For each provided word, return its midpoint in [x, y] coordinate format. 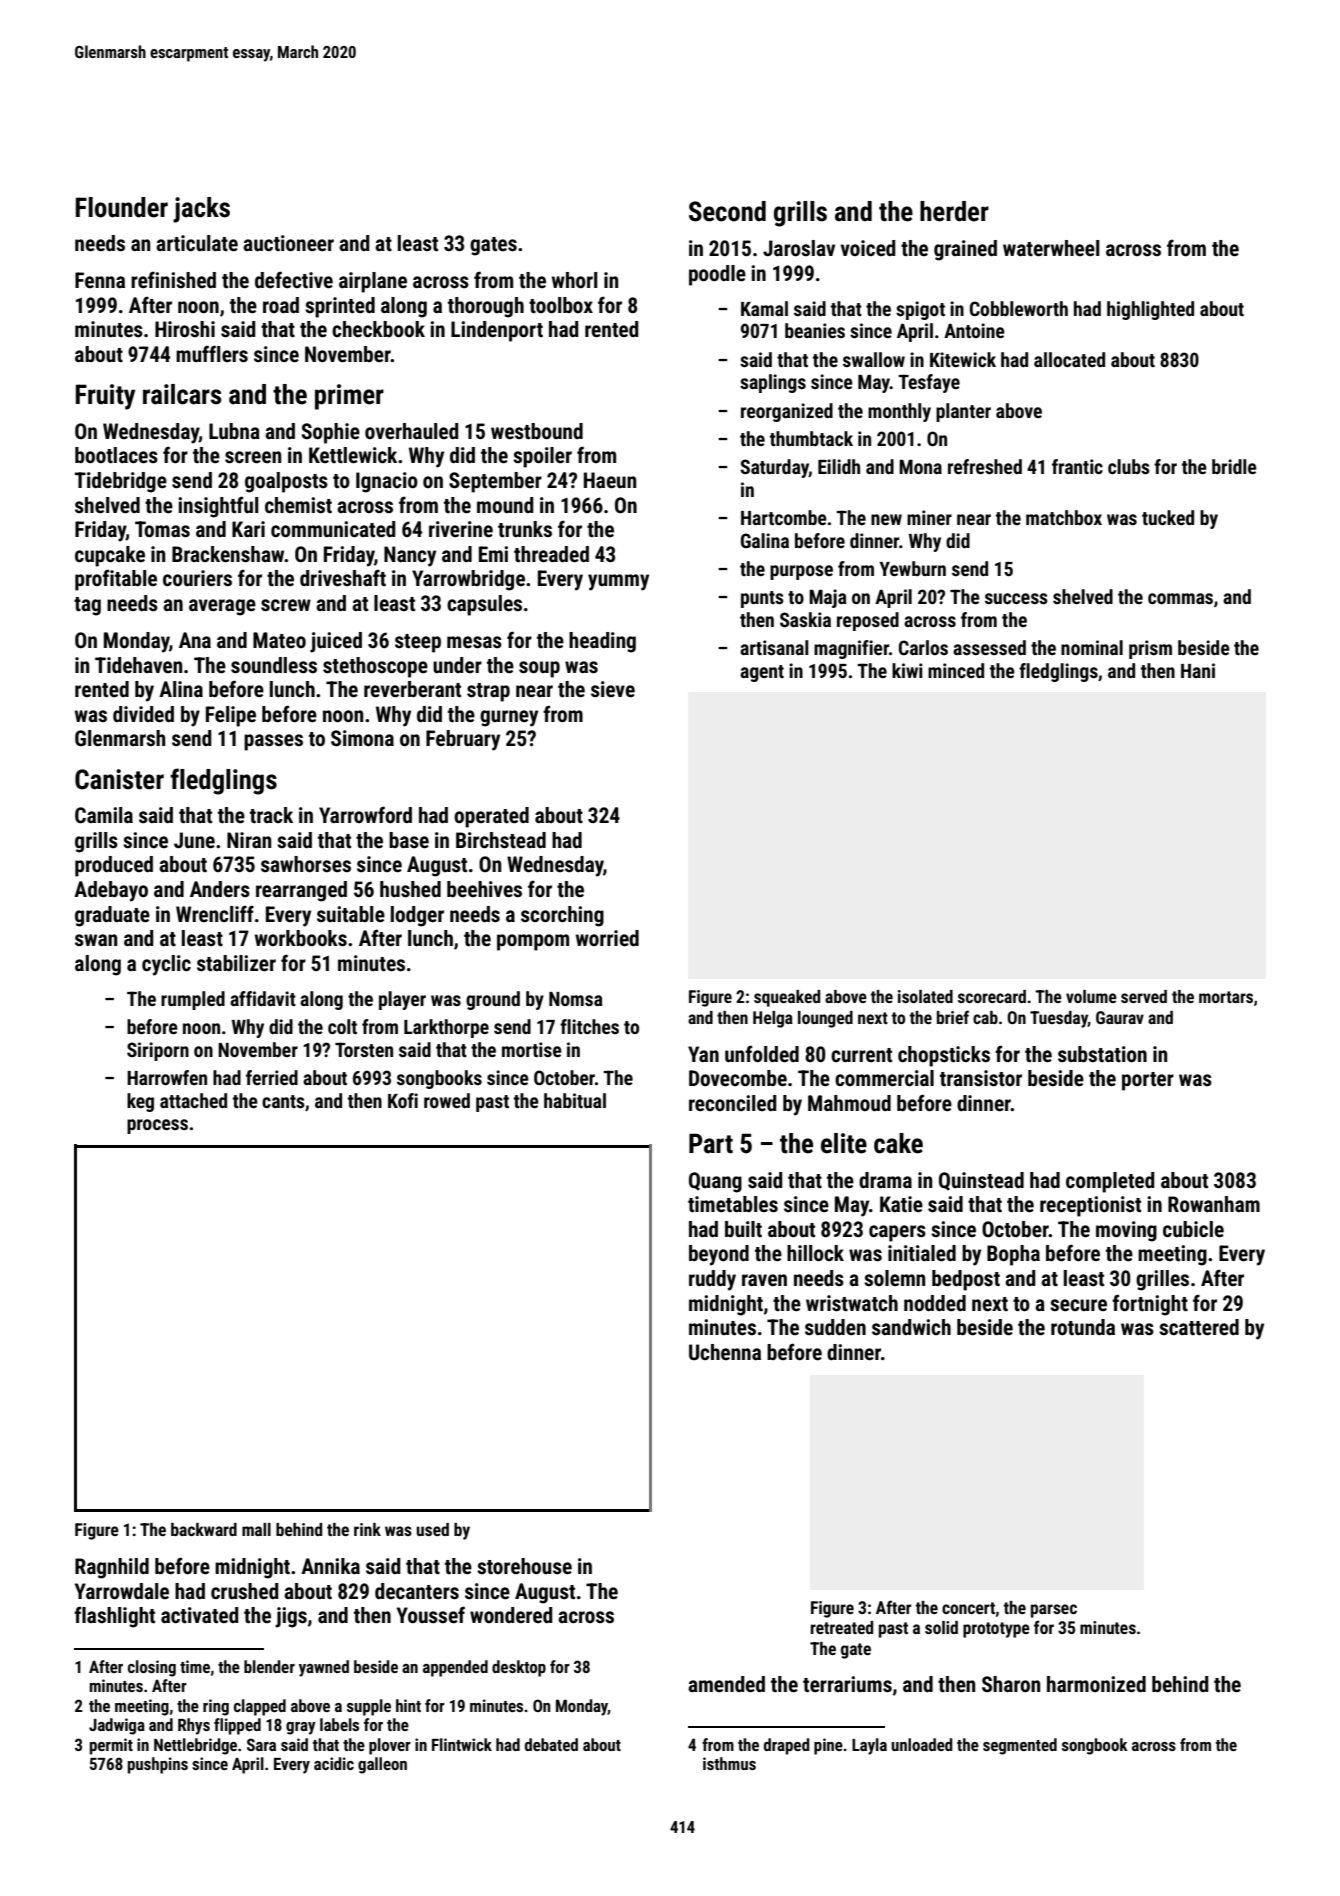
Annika [330, 1566]
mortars [1226, 997]
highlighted [1150, 310]
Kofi [403, 1100]
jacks [201, 210]
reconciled [733, 1103]
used [432, 1529]
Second [727, 211]
